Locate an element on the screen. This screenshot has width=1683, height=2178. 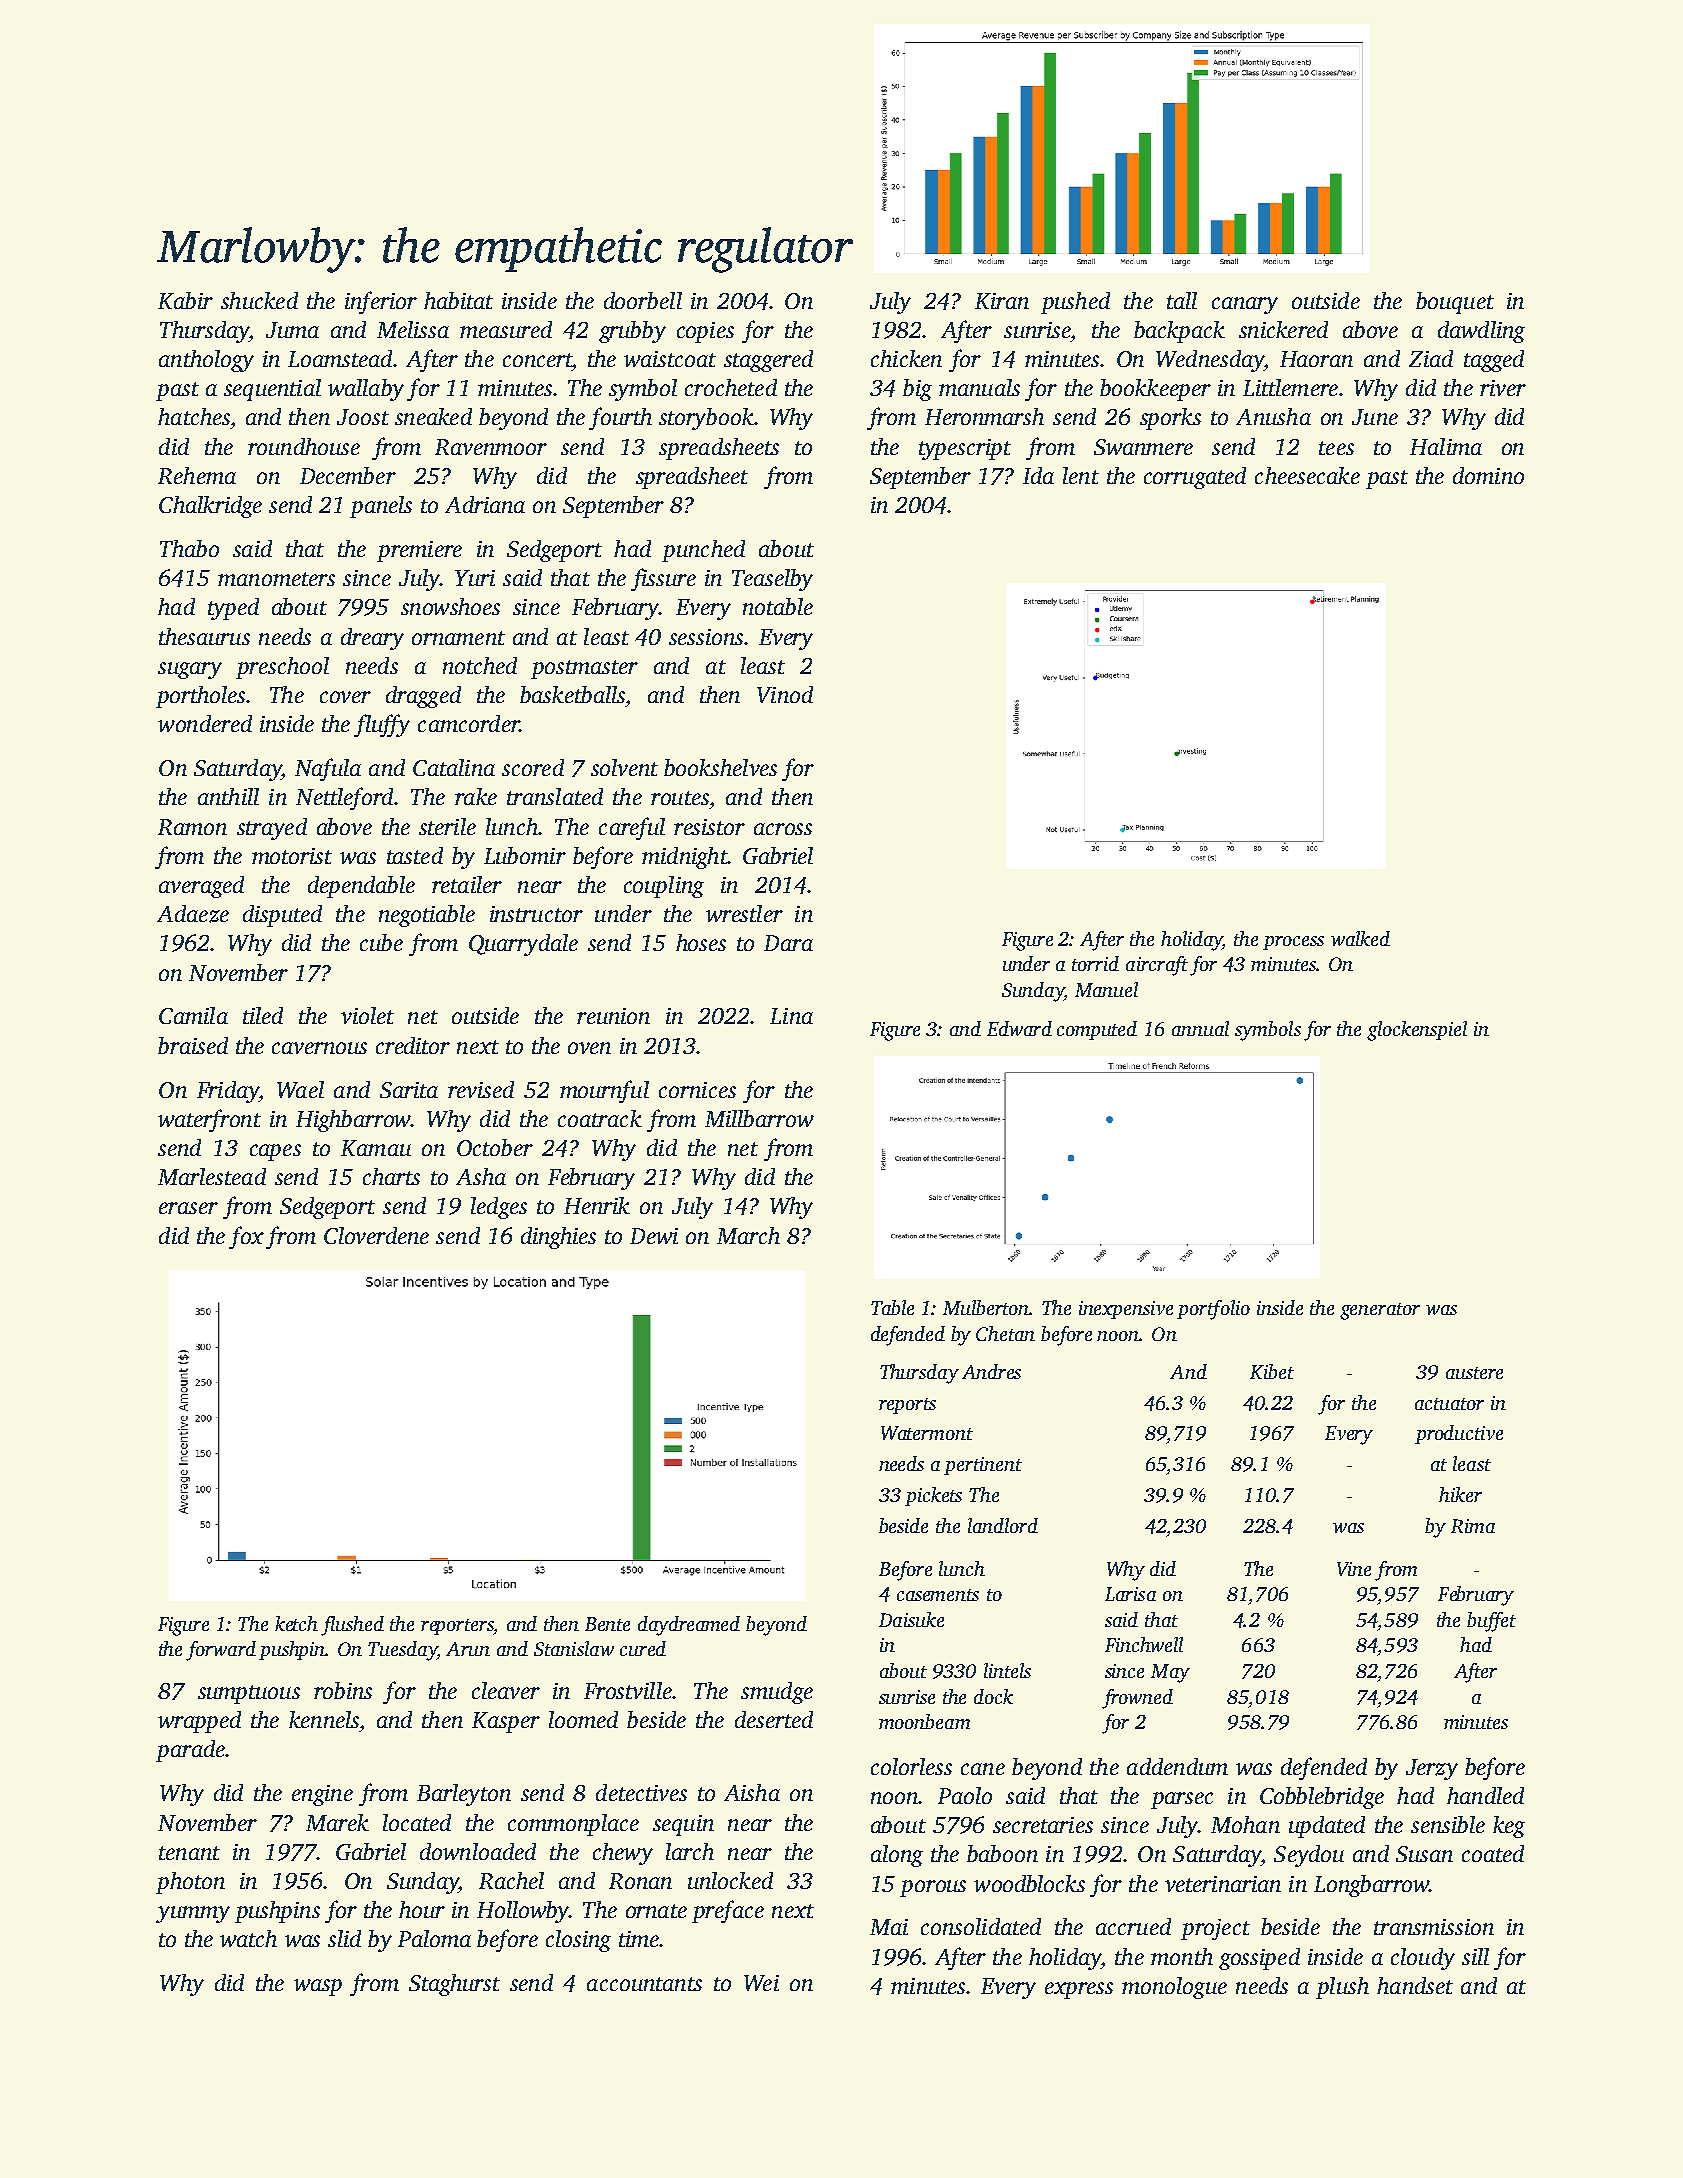
domino is located at coordinates (1488, 475).
